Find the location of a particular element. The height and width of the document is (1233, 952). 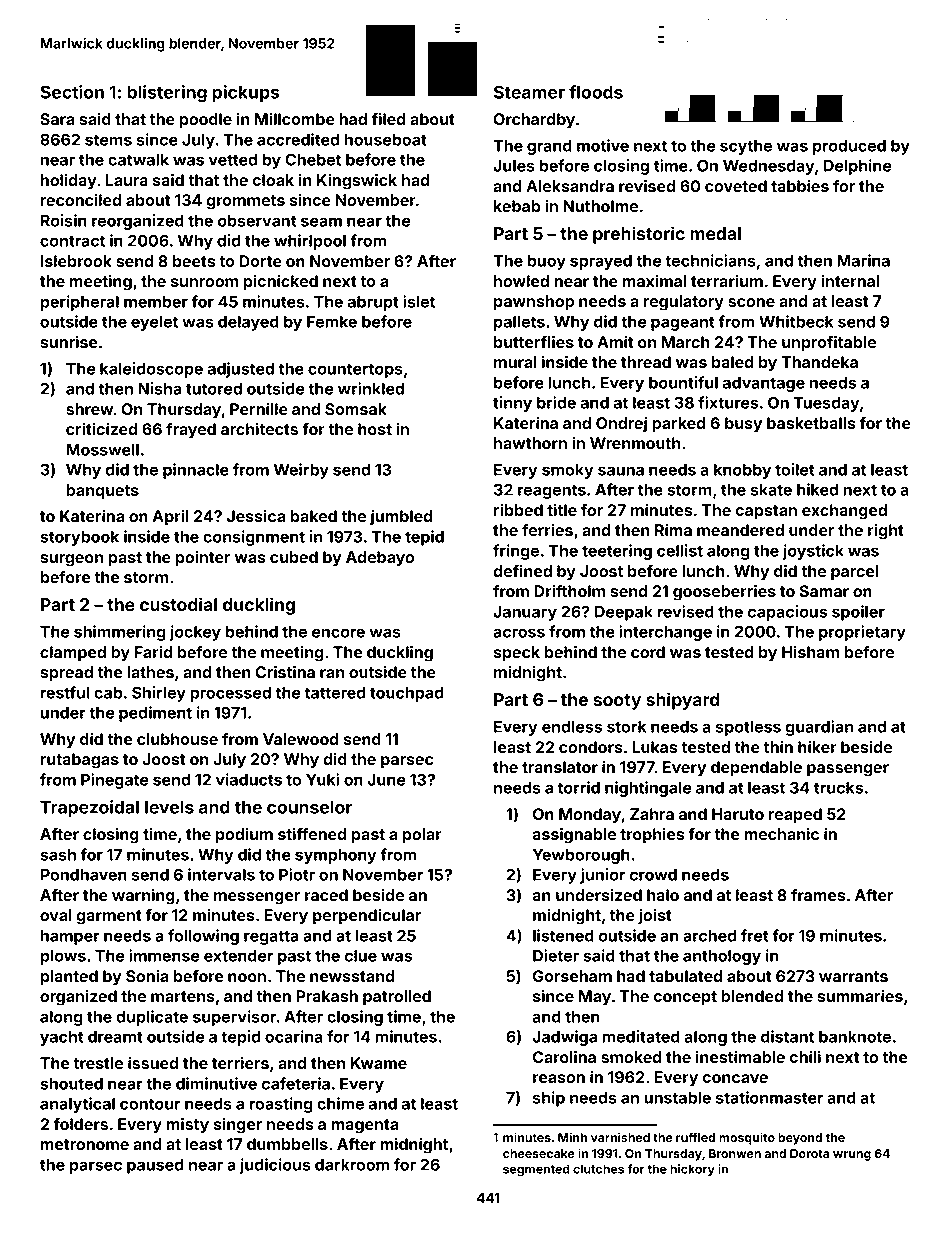

jumbled is located at coordinates (401, 517).
